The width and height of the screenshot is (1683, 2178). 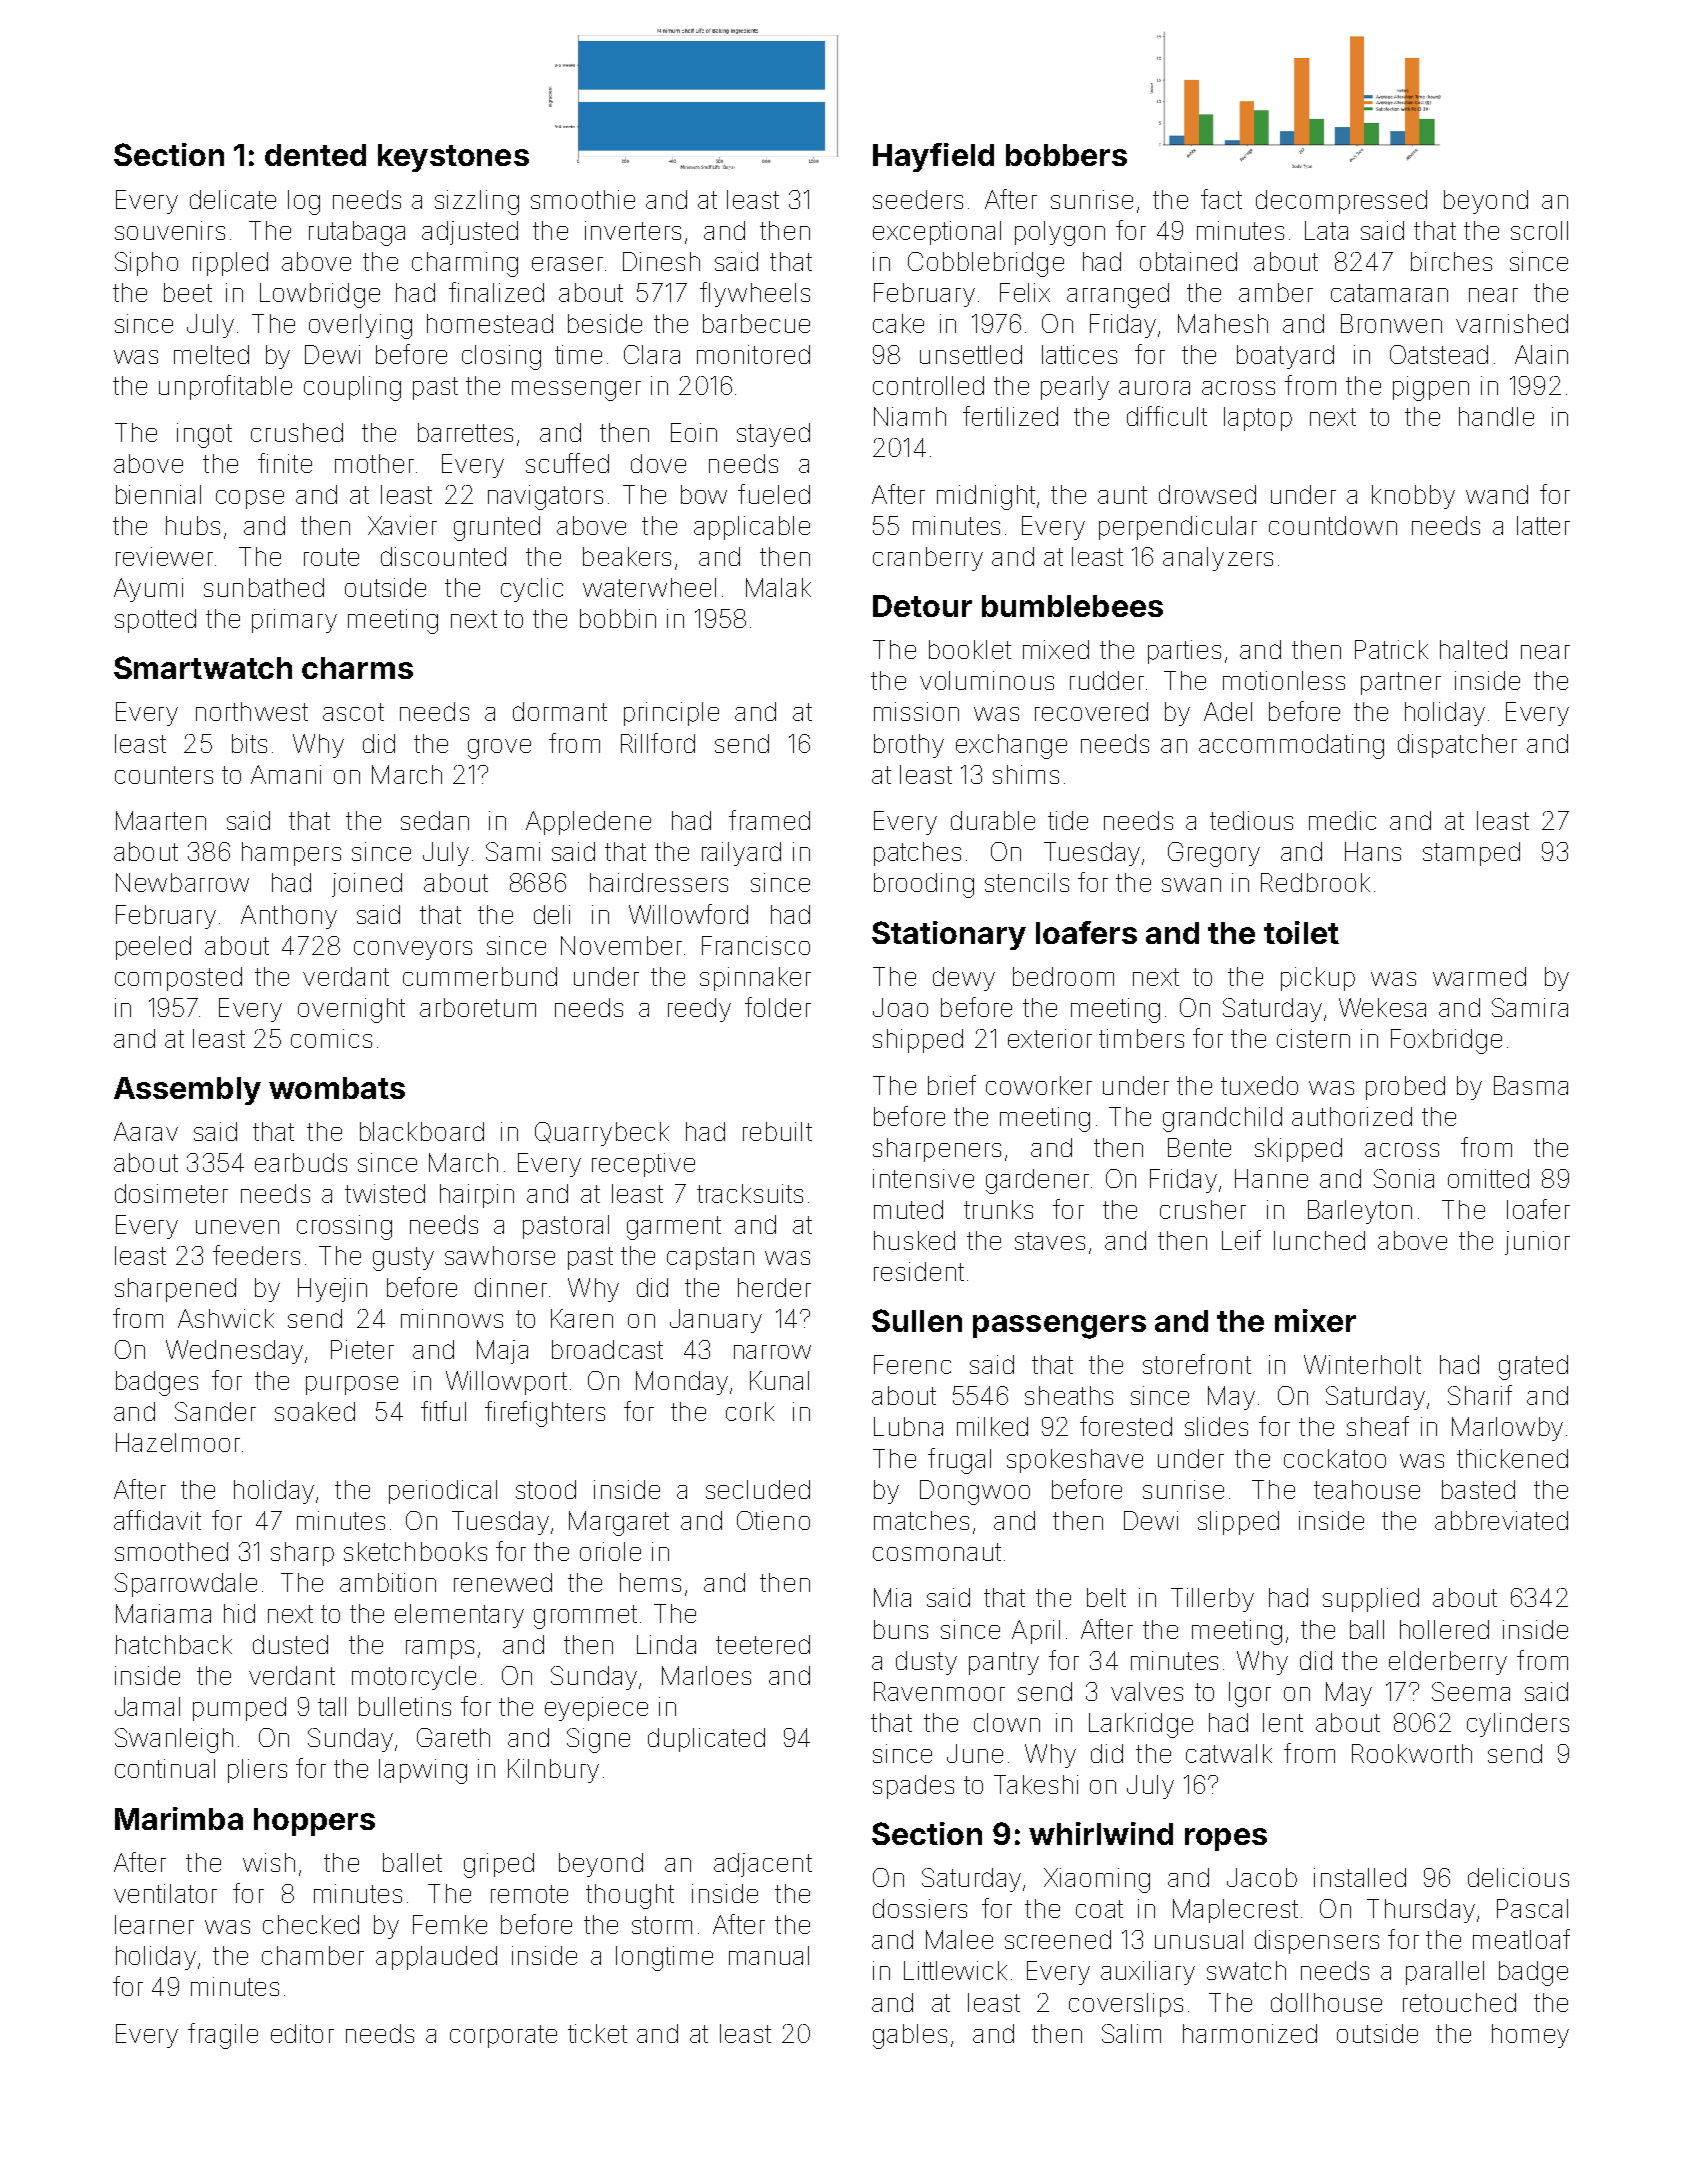 I want to click on dented, so click(x=315, y=155).
